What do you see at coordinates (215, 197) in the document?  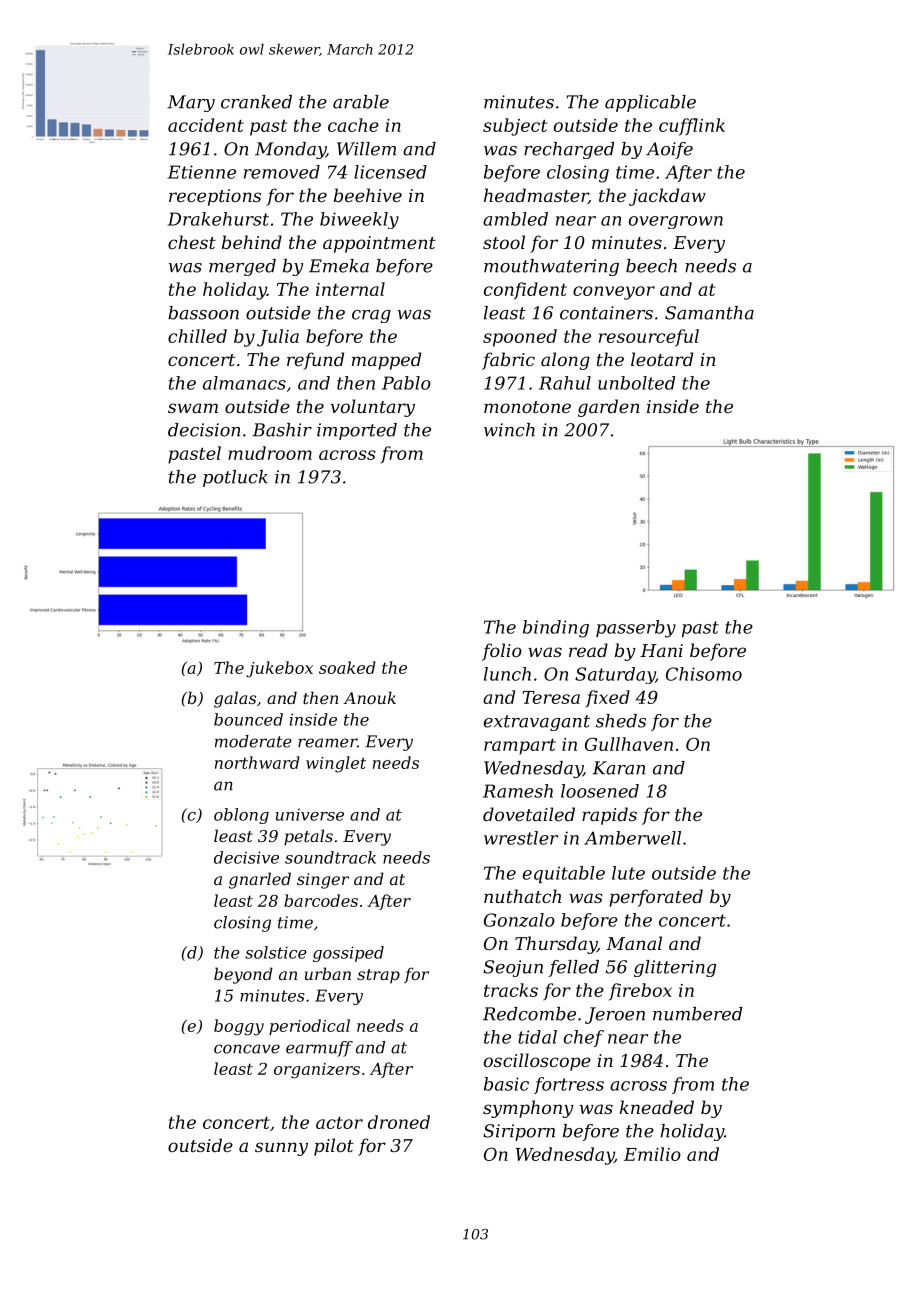 I see `receptions` at bounding box center [215, 197].
